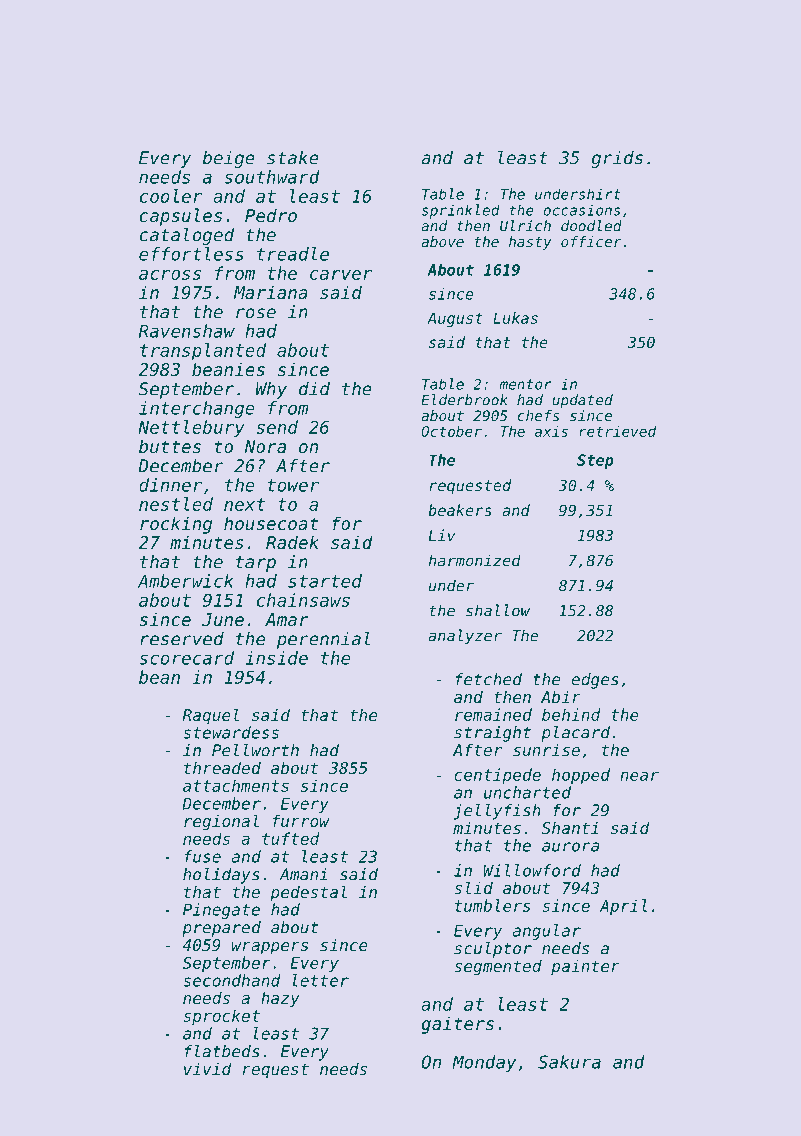 This page has height=1136, width=801. Describe the element at coordinates (186, 658) in the page. I see `scorecard` at that location.
